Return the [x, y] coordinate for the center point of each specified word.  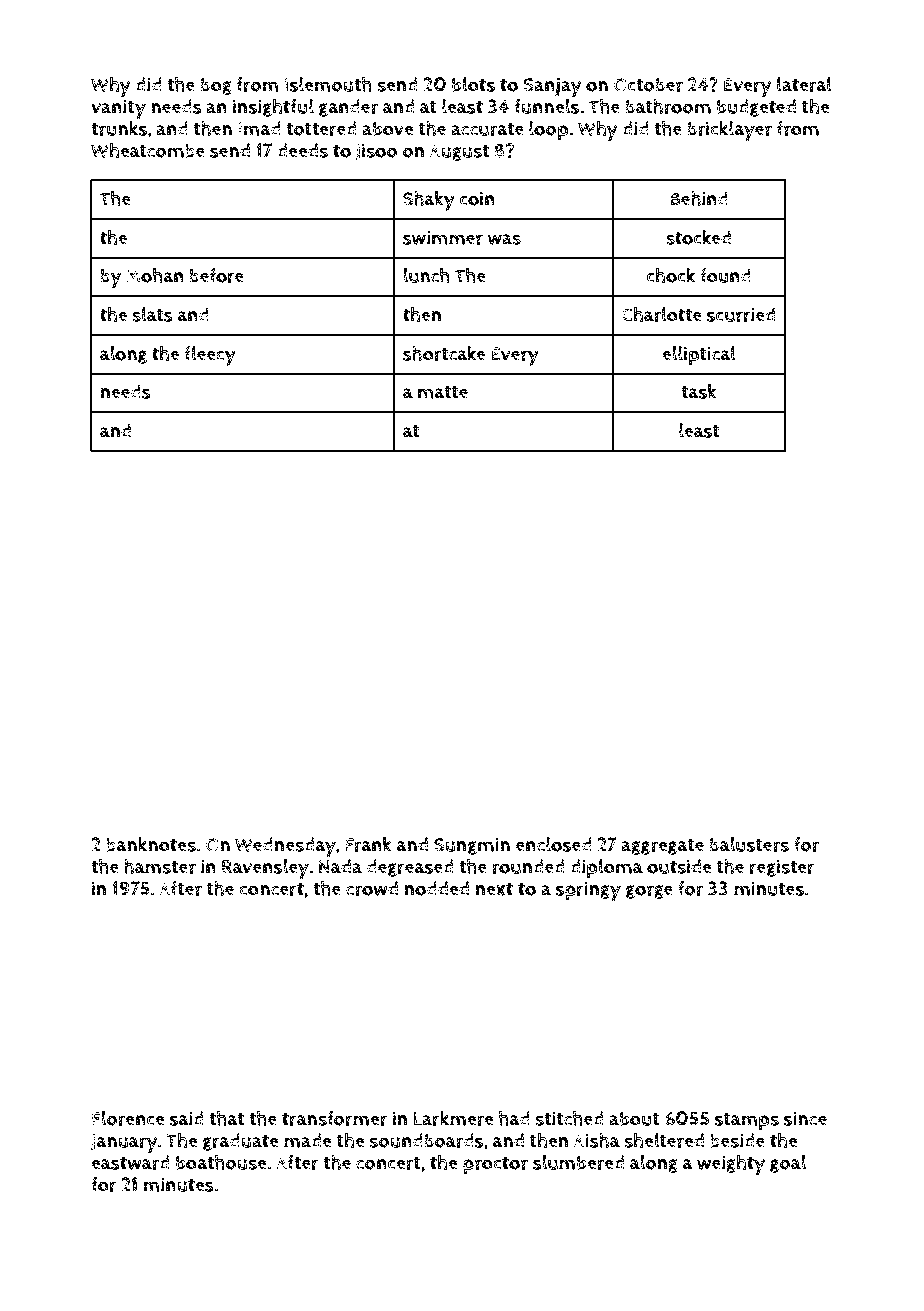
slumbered [578, 1162]
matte [443, 392]
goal [788, 1164]
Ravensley [265, 869]
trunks [119, 128]
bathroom [668, 106]
